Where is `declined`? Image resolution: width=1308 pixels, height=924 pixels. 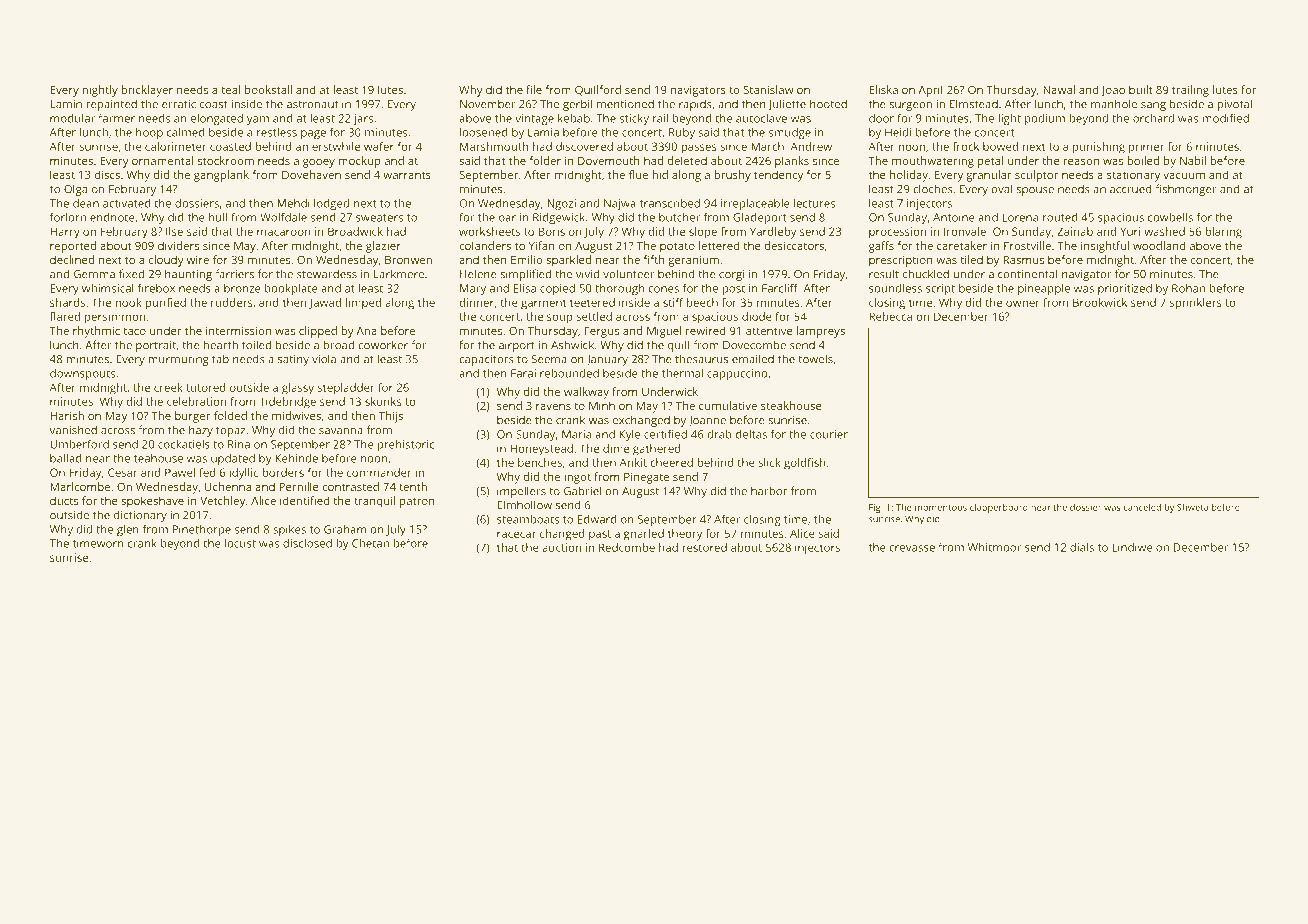 declined is located at coordinates (72, 259).
